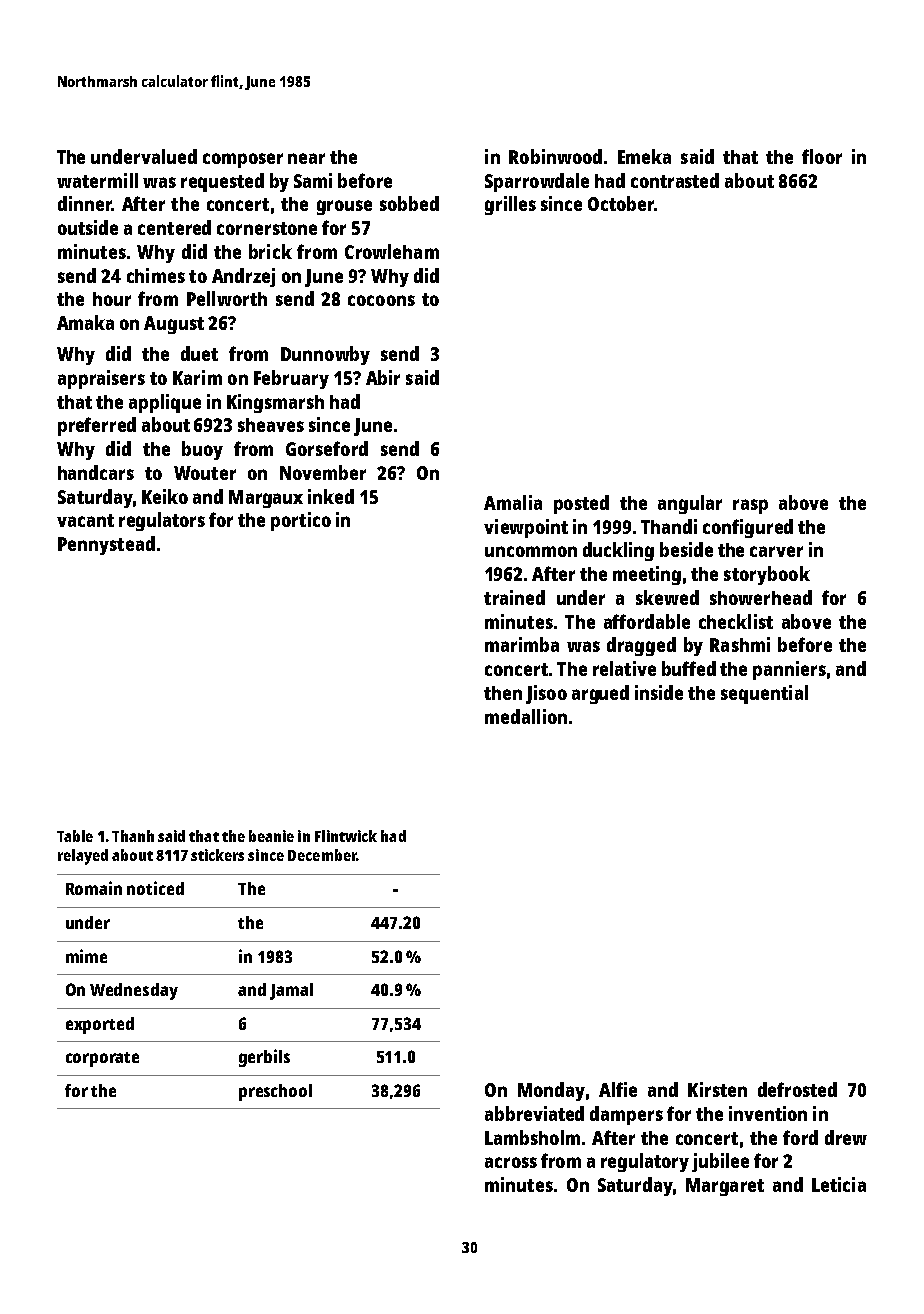  Describe the element at coordinates (513, 502) in the page. I see `Amalia` at that location.
